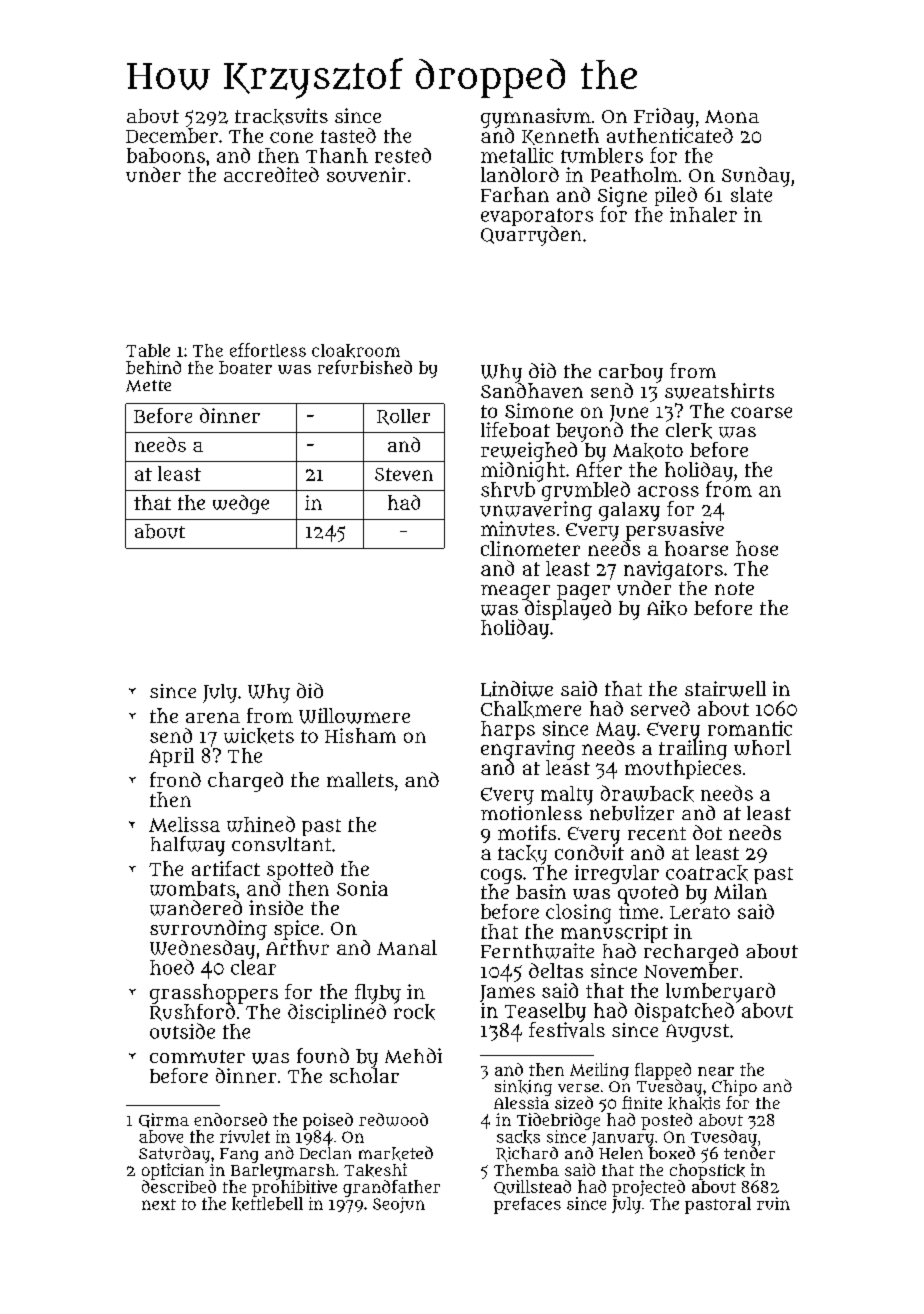 This document has height=1314, width=924. Describe the element at coordinates (356, 351) in the document. I see `cloakroom` at that location.
